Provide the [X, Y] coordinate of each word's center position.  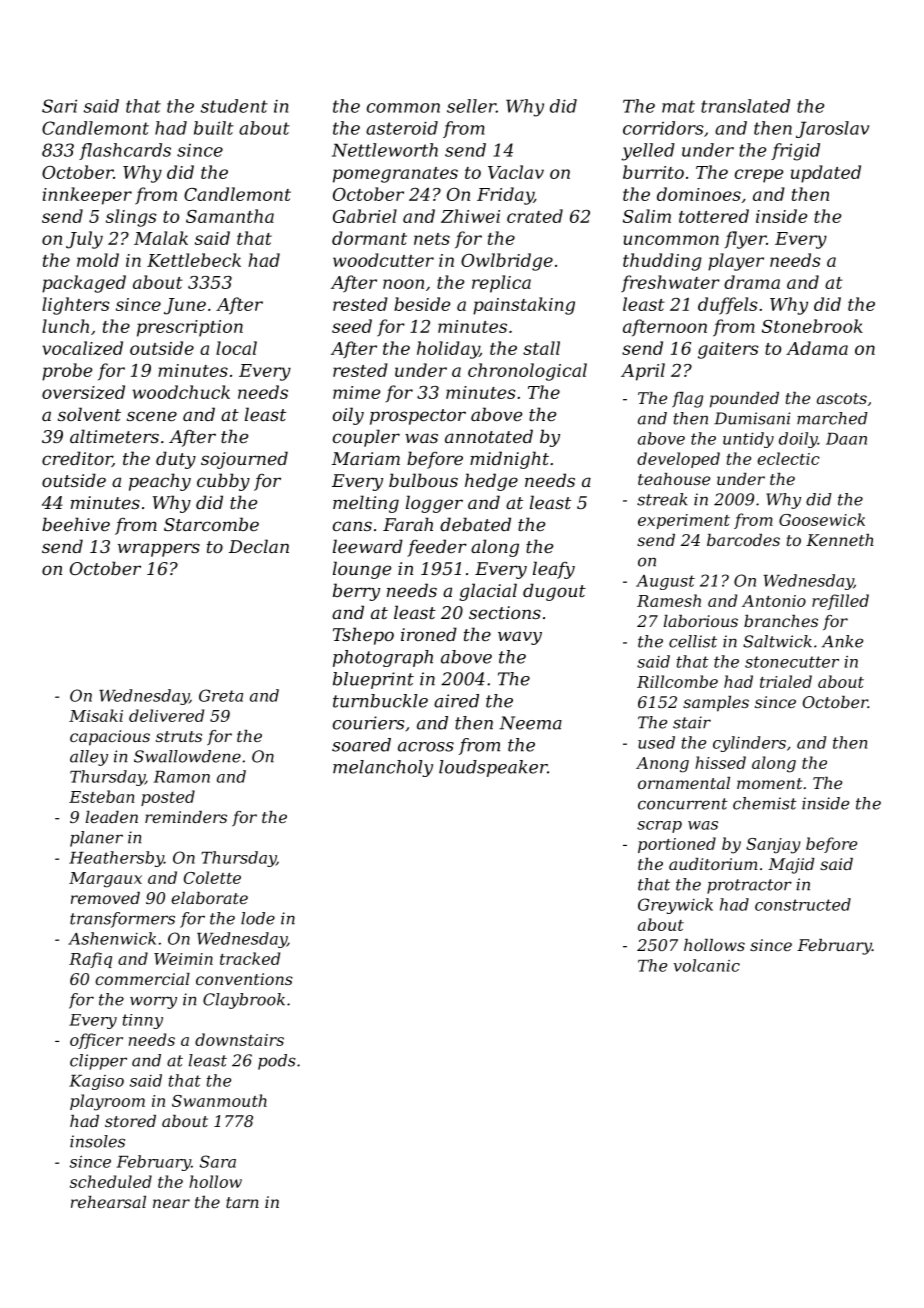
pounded [744, 400]
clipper [98, 1062]
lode [258, 918]
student [234, 106]
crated [535, 216]
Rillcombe [677, 681]
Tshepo [363, 636]
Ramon [182, 777]
